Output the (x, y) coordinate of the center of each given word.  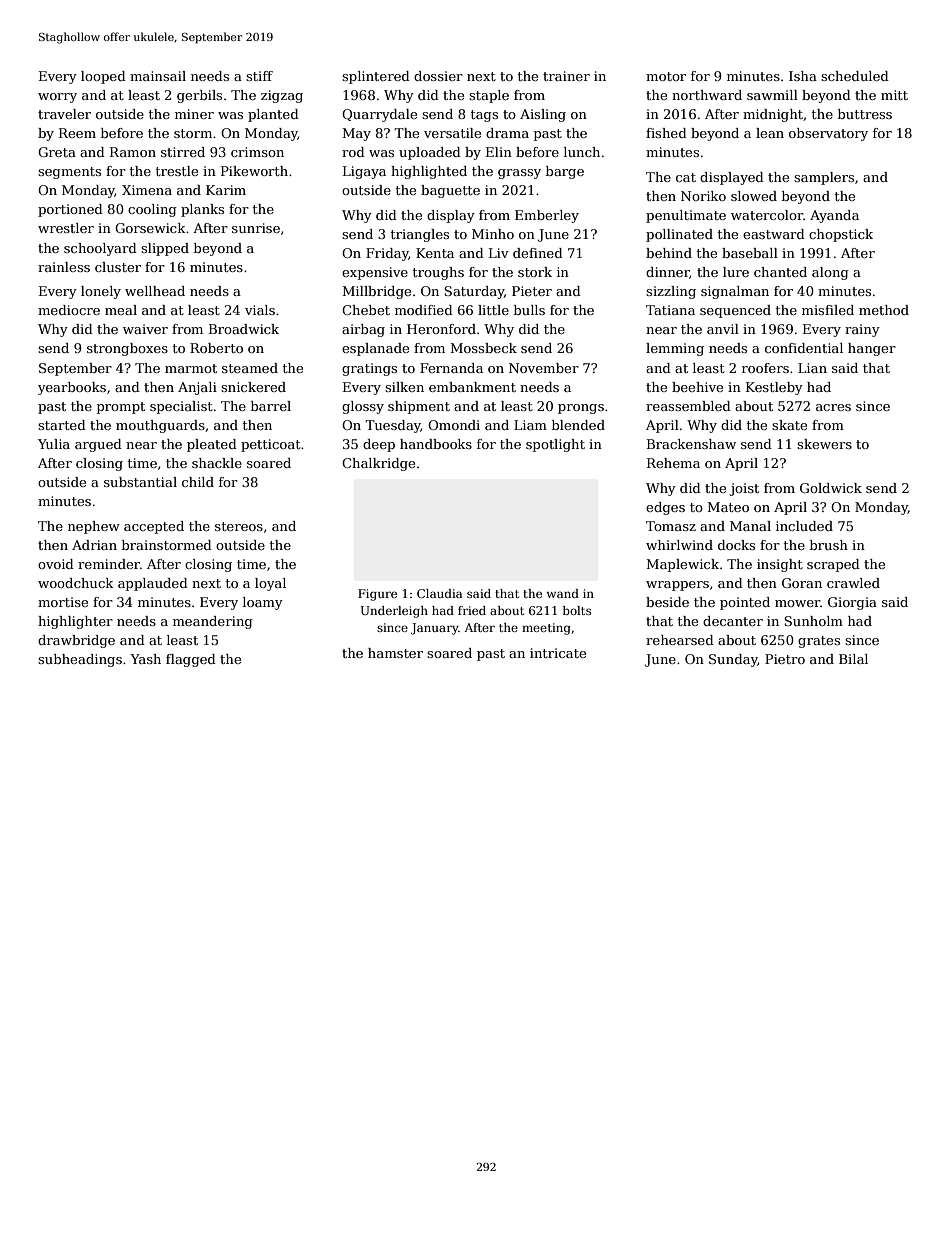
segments (69, 173)
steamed (250, 368)
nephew (94, 527)
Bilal (853, 659)
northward (707, 95)
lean (770, 133)
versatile (452, 133)
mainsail (158, 76)
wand (563, 593)
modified (424, 310)
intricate (558, 653)
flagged (191, 660)
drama (507, 133)
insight (780, 565)
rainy (862, 330)
